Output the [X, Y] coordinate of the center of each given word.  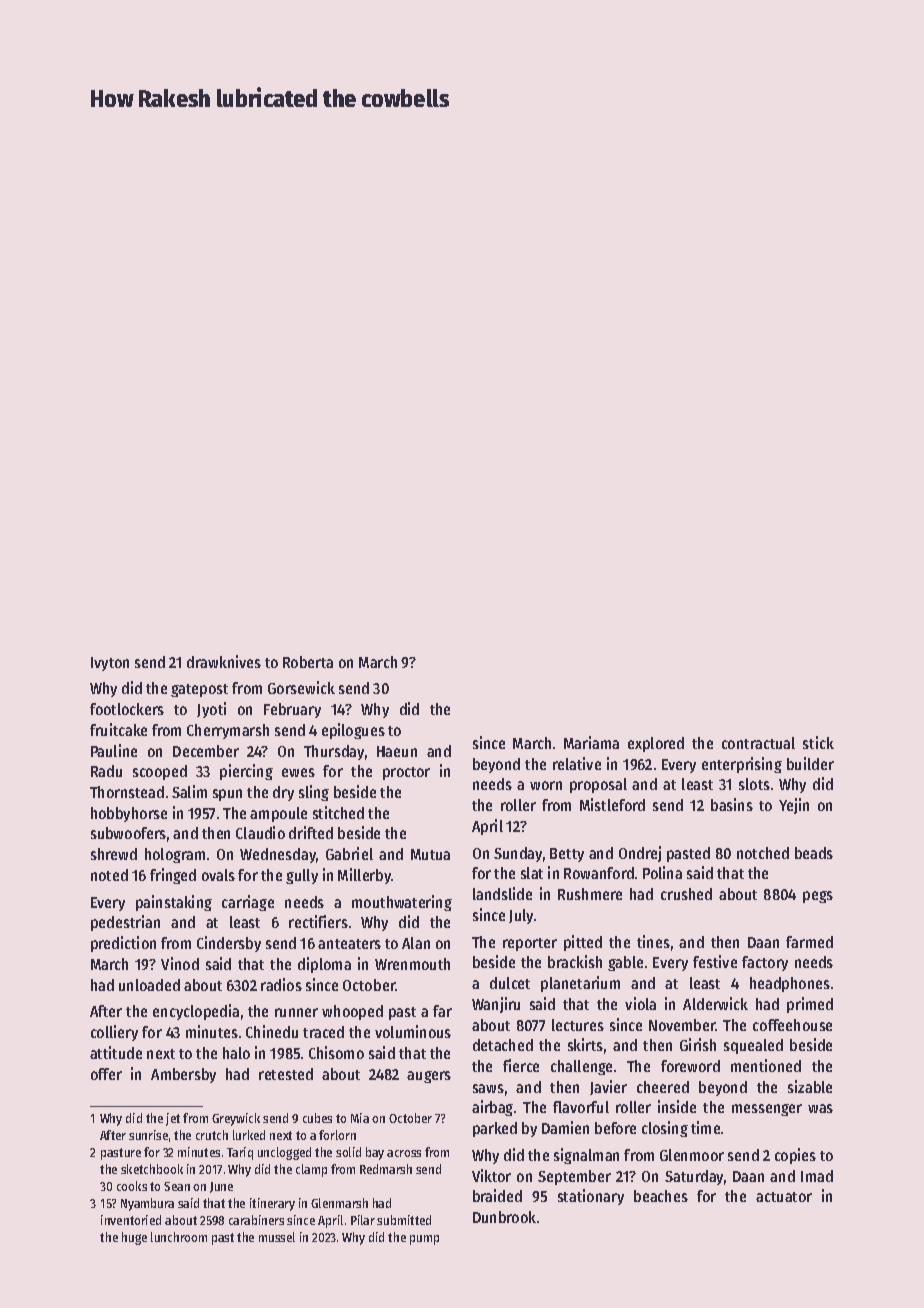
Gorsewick [301, 687]
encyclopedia [196, 1012]
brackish [575, 961]
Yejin [794, 806]
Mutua [430, 854]
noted [109, 875]
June [221, 1187]
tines [653, 941]
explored [656, 744]
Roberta [308, 662]
